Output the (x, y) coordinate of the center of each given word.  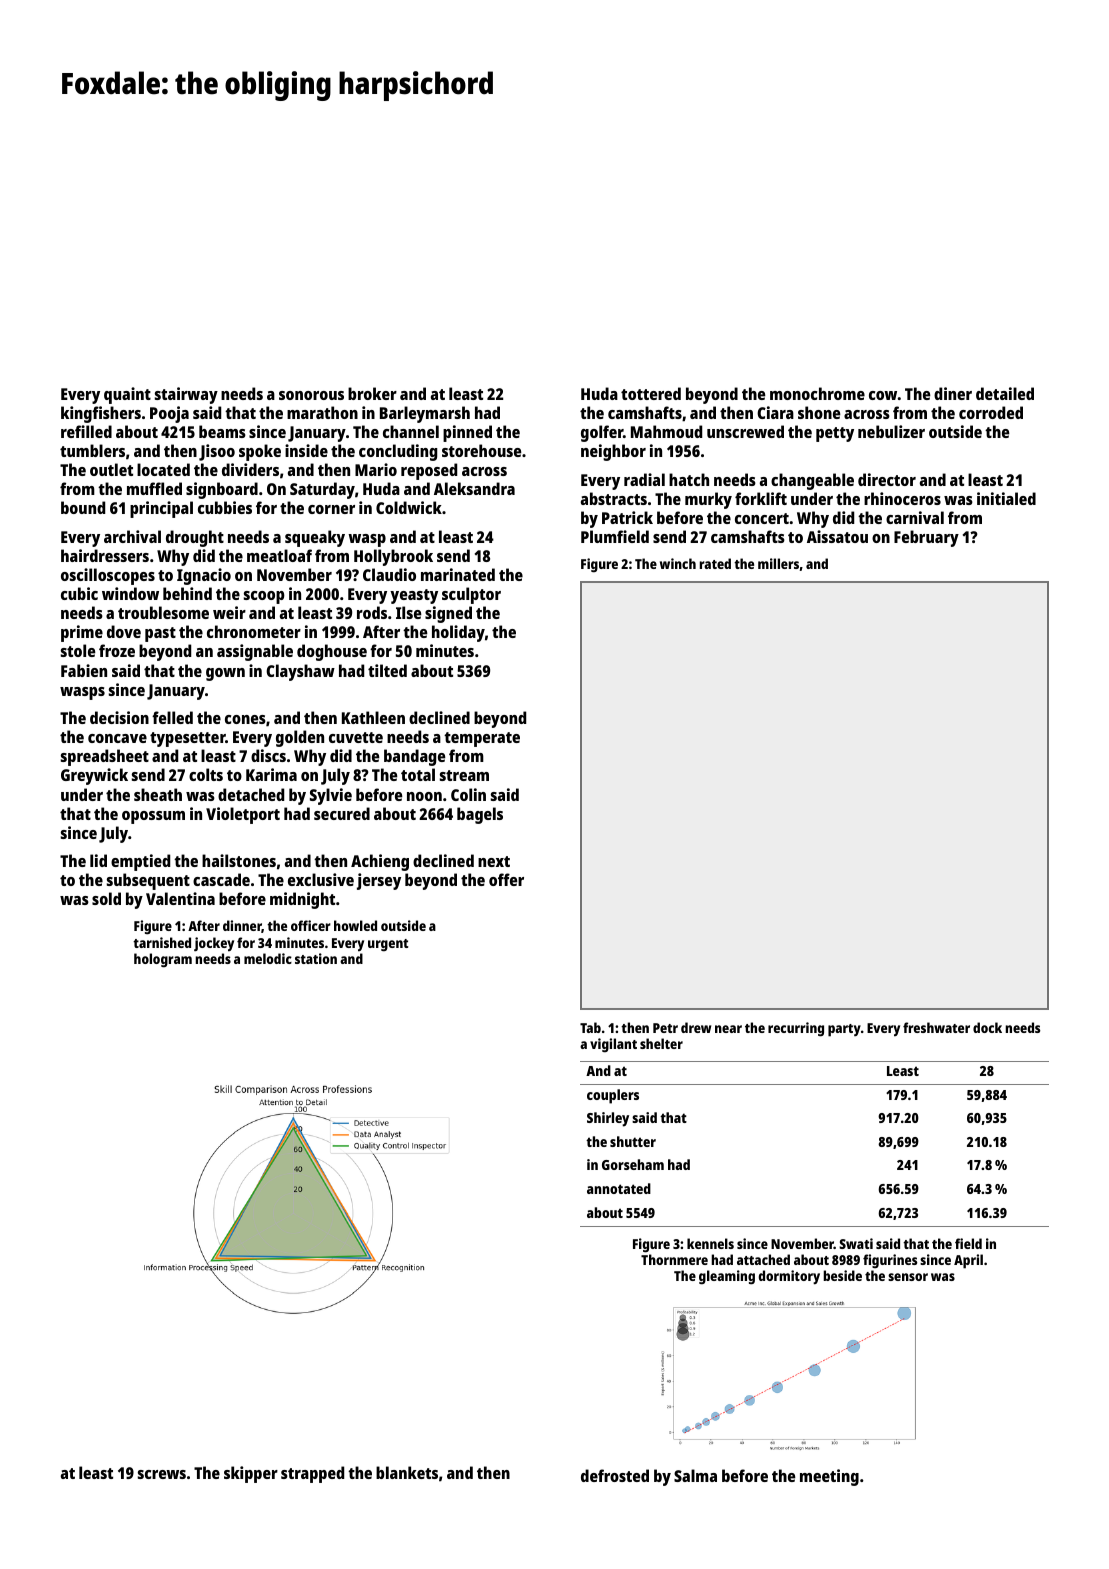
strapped (312, 1474)
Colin (468, 794)
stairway (186, 395)
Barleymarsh (425, 414)
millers (778, 563)
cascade (221, 879)
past (160, 634)
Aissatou (837, 536)
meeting (829, 1477)
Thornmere (674, 1259)
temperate (482, 739)
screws (162, 1474)
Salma (695, 1475)
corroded (991, 412)
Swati (856, 1243)
